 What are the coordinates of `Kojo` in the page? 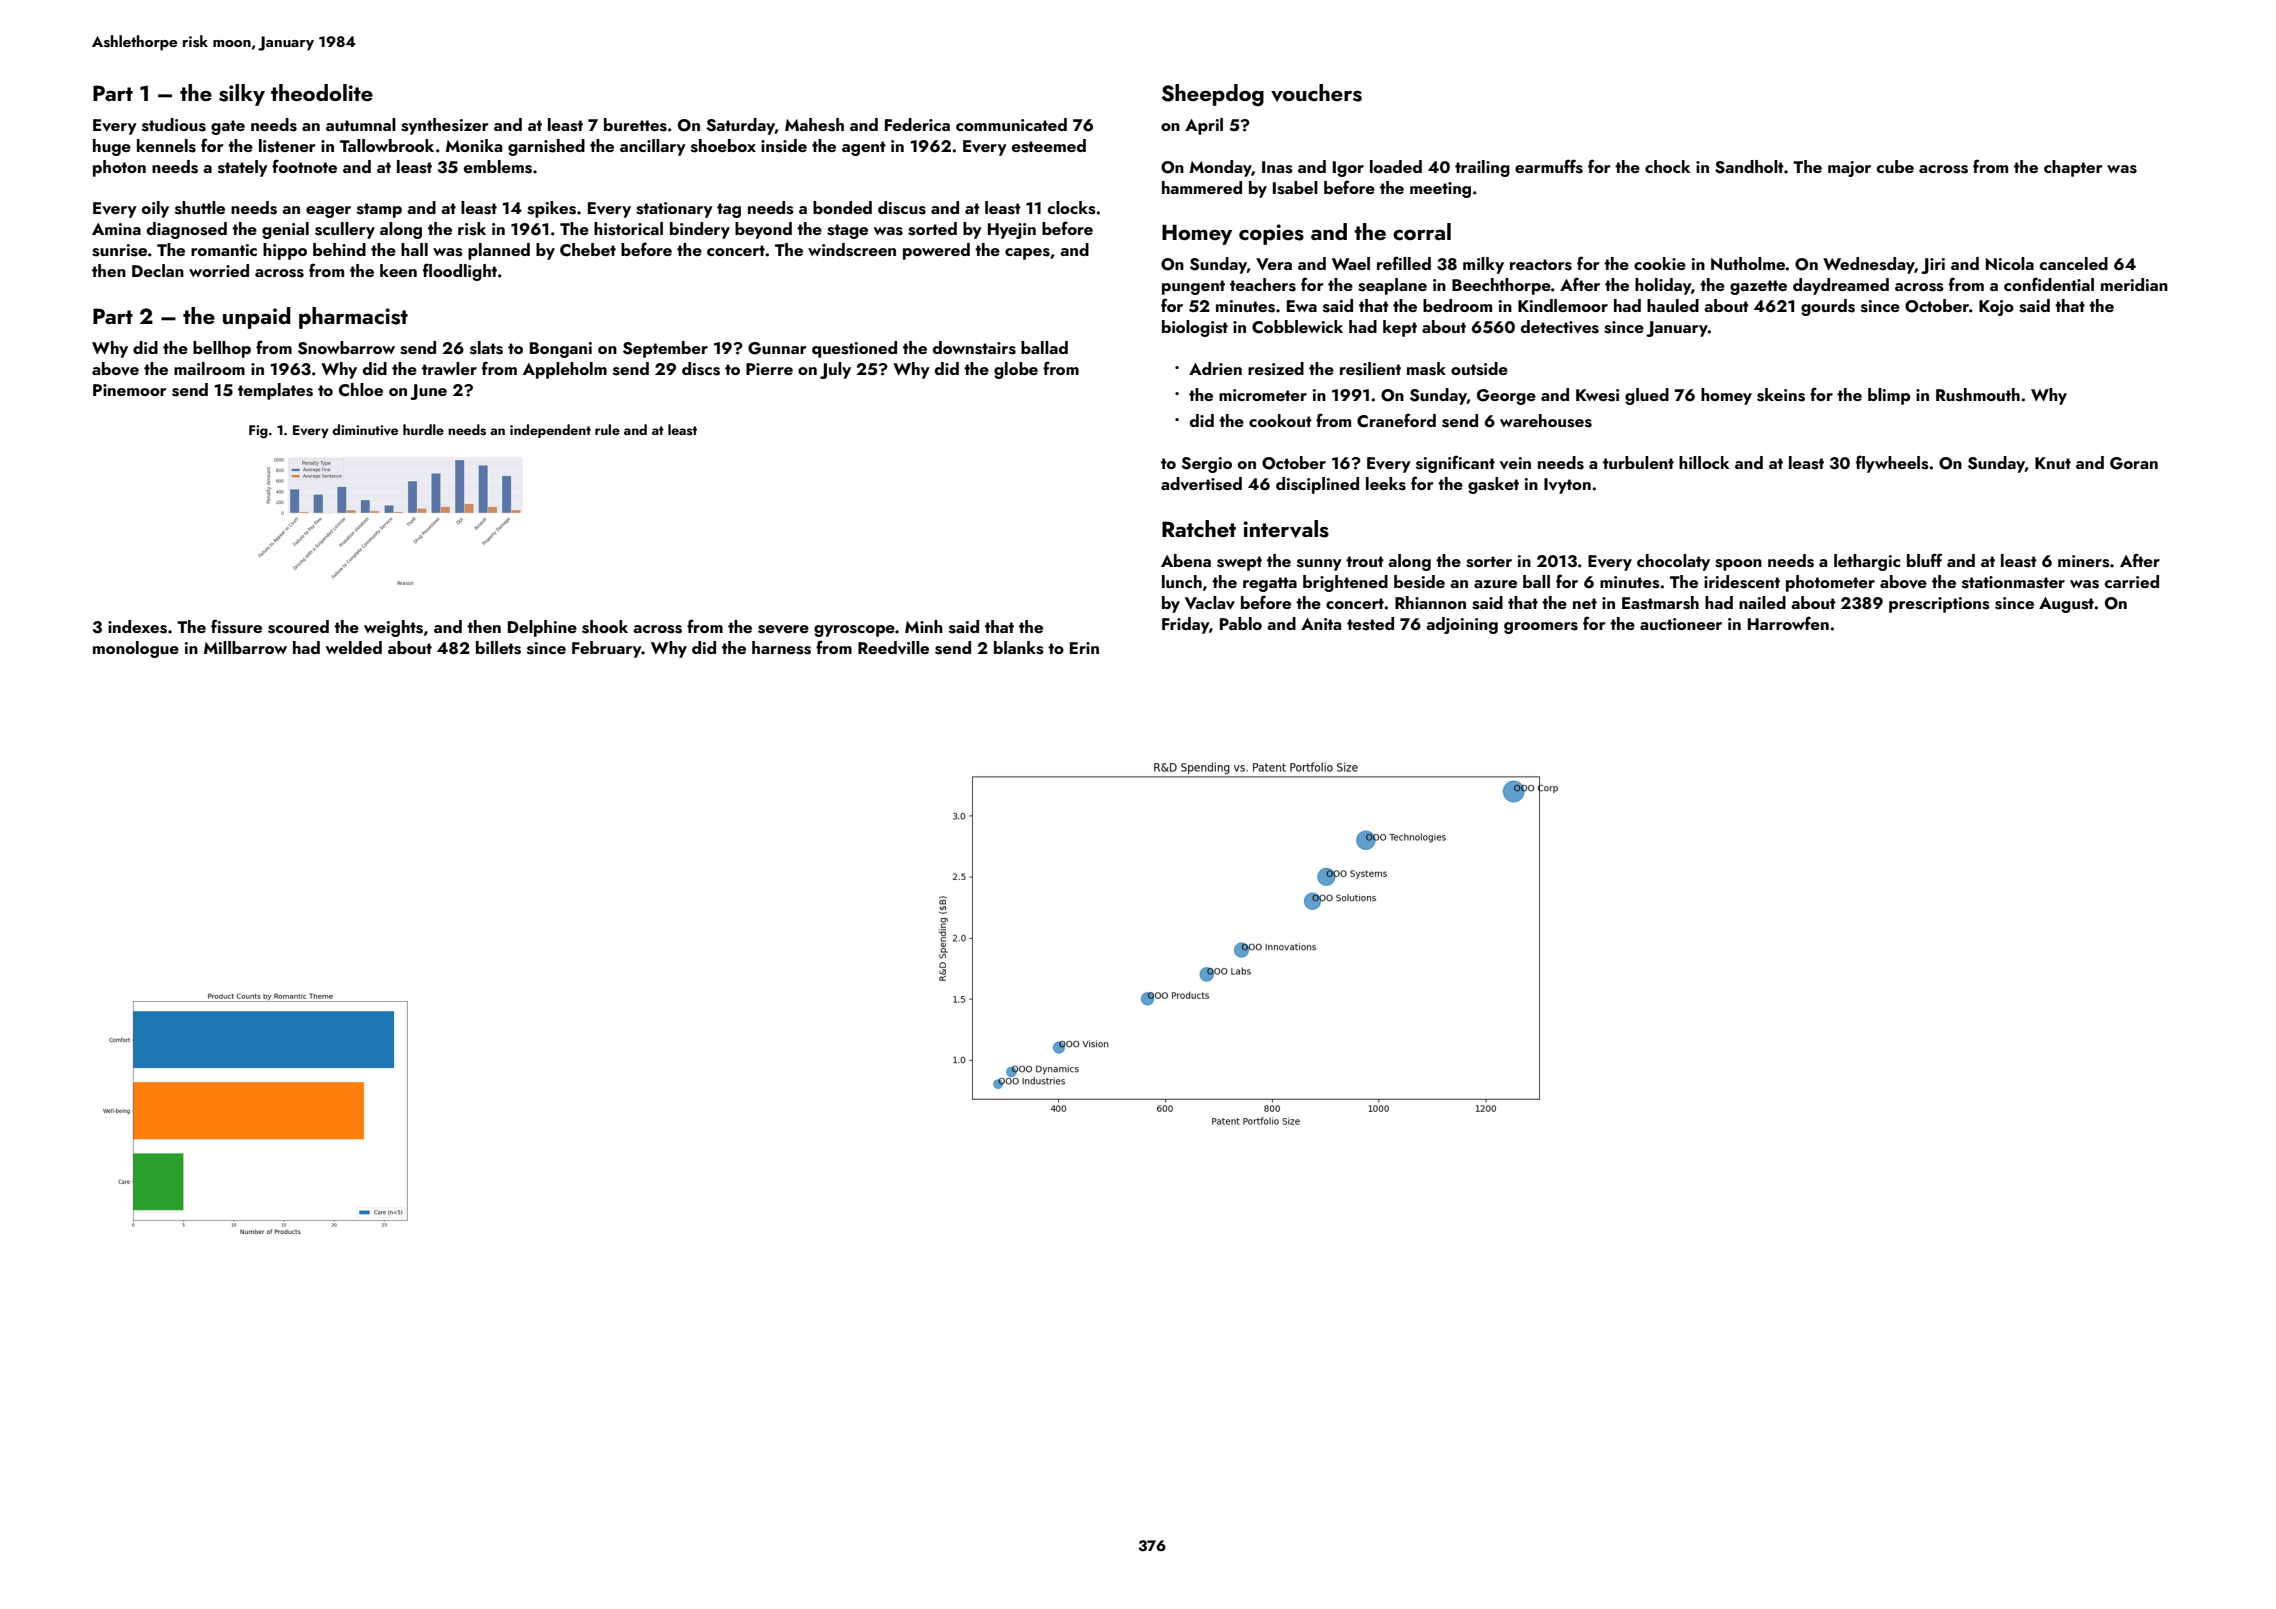 It's located at (1996, 308).
